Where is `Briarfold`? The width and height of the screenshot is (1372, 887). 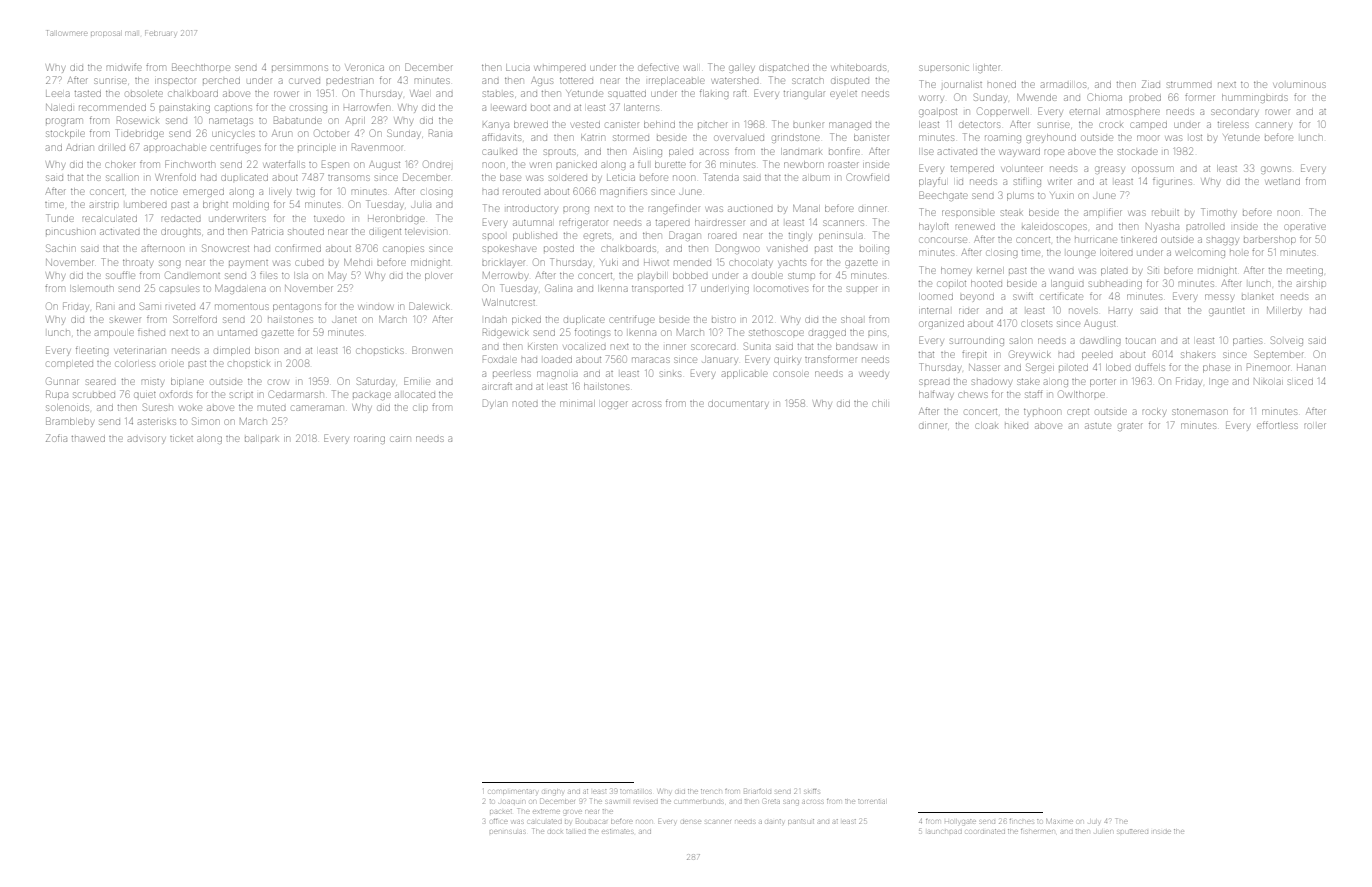
Briarfold is located at coordinates (757, 791).
